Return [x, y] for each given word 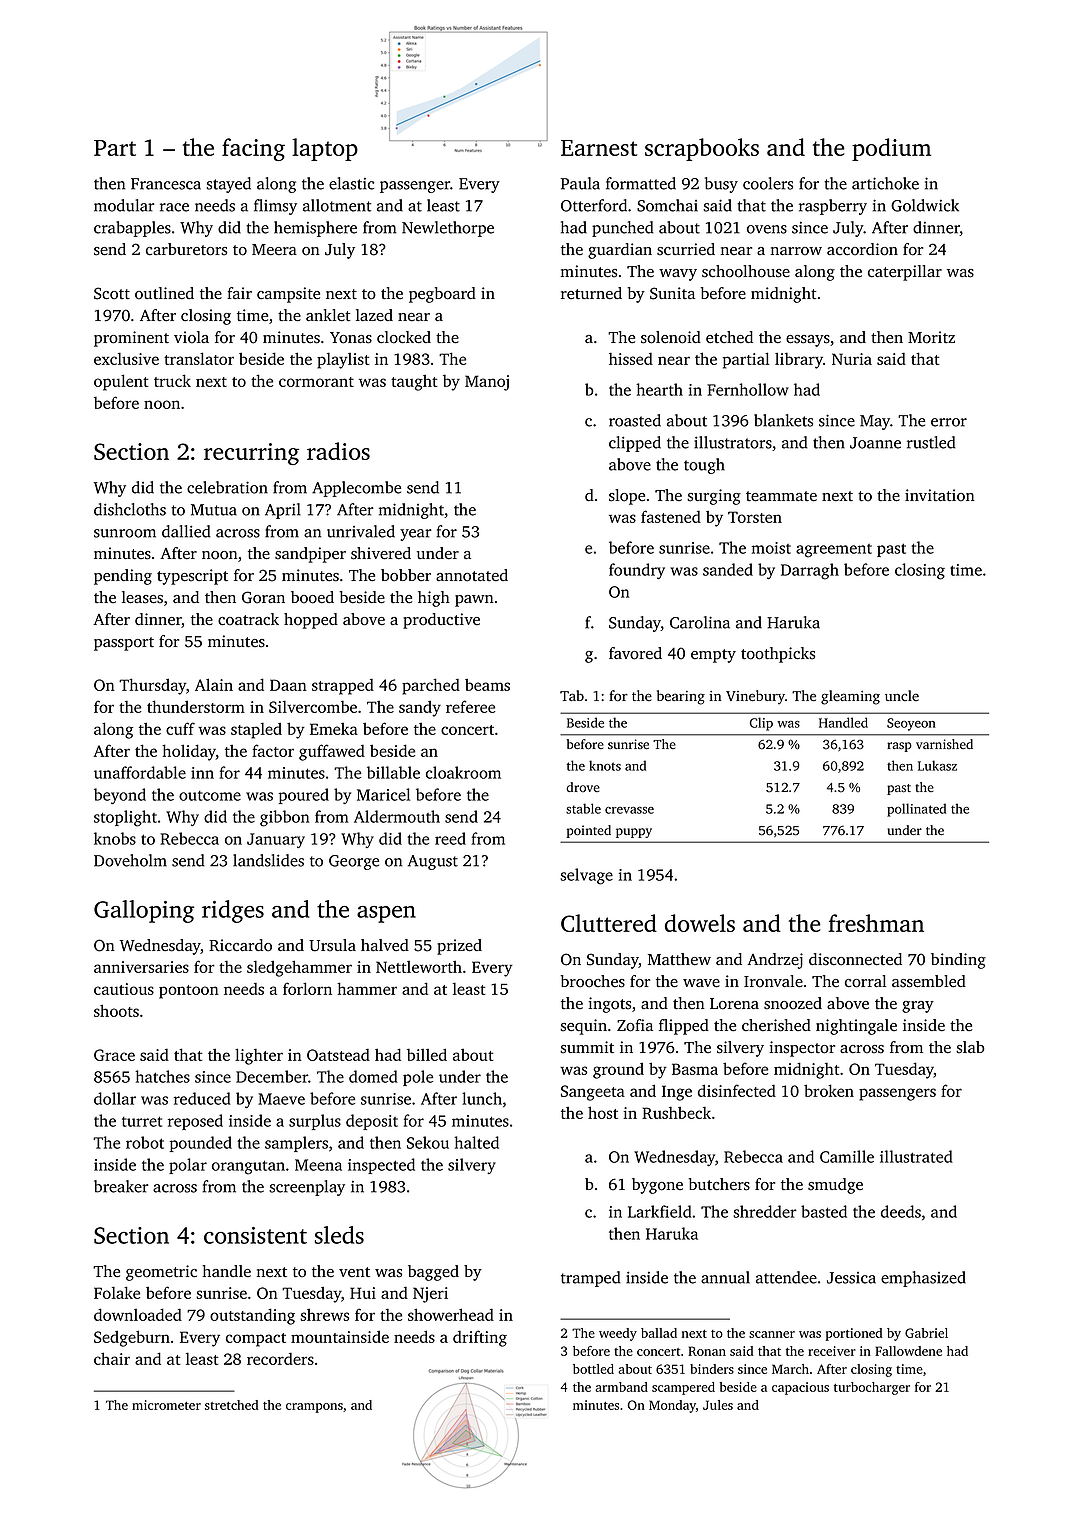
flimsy [275, 207]
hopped [311, 621]
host [603, 1112]
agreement [834, 551]
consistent [255, 1235]
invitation [940, 495]
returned [591, 293]
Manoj [487, 383]
